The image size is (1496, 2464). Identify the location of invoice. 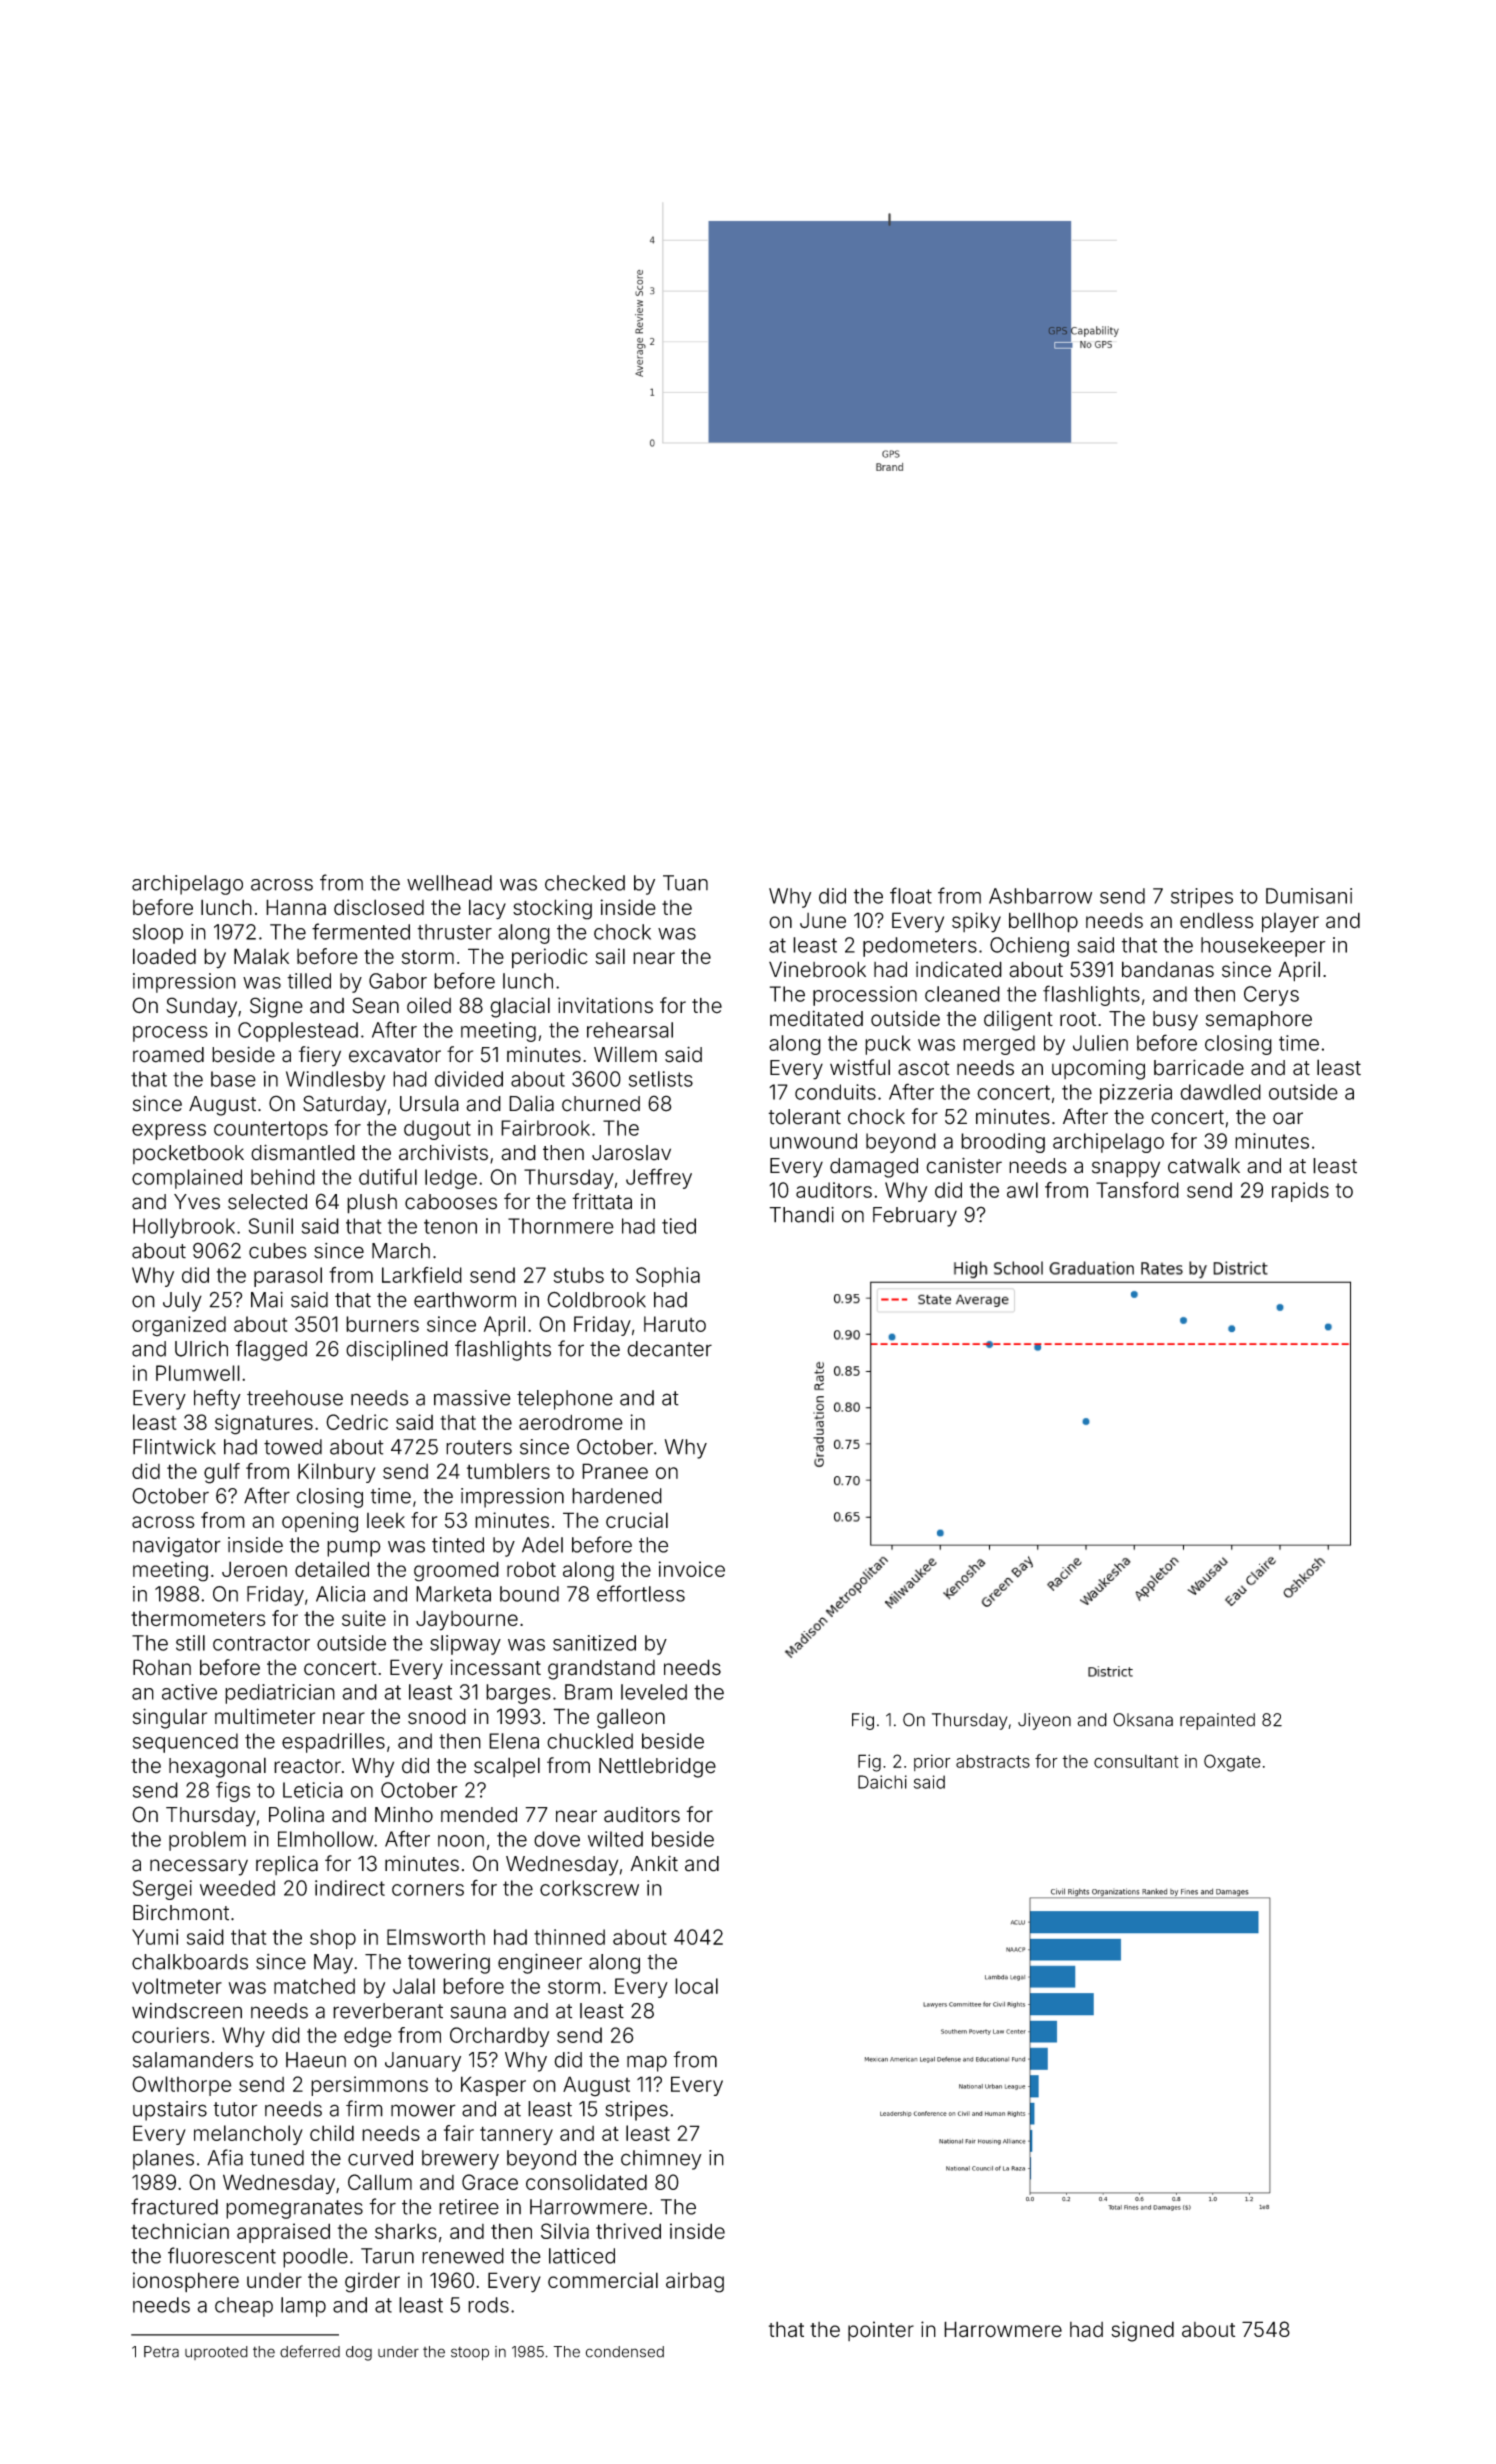
(692, 1569).
